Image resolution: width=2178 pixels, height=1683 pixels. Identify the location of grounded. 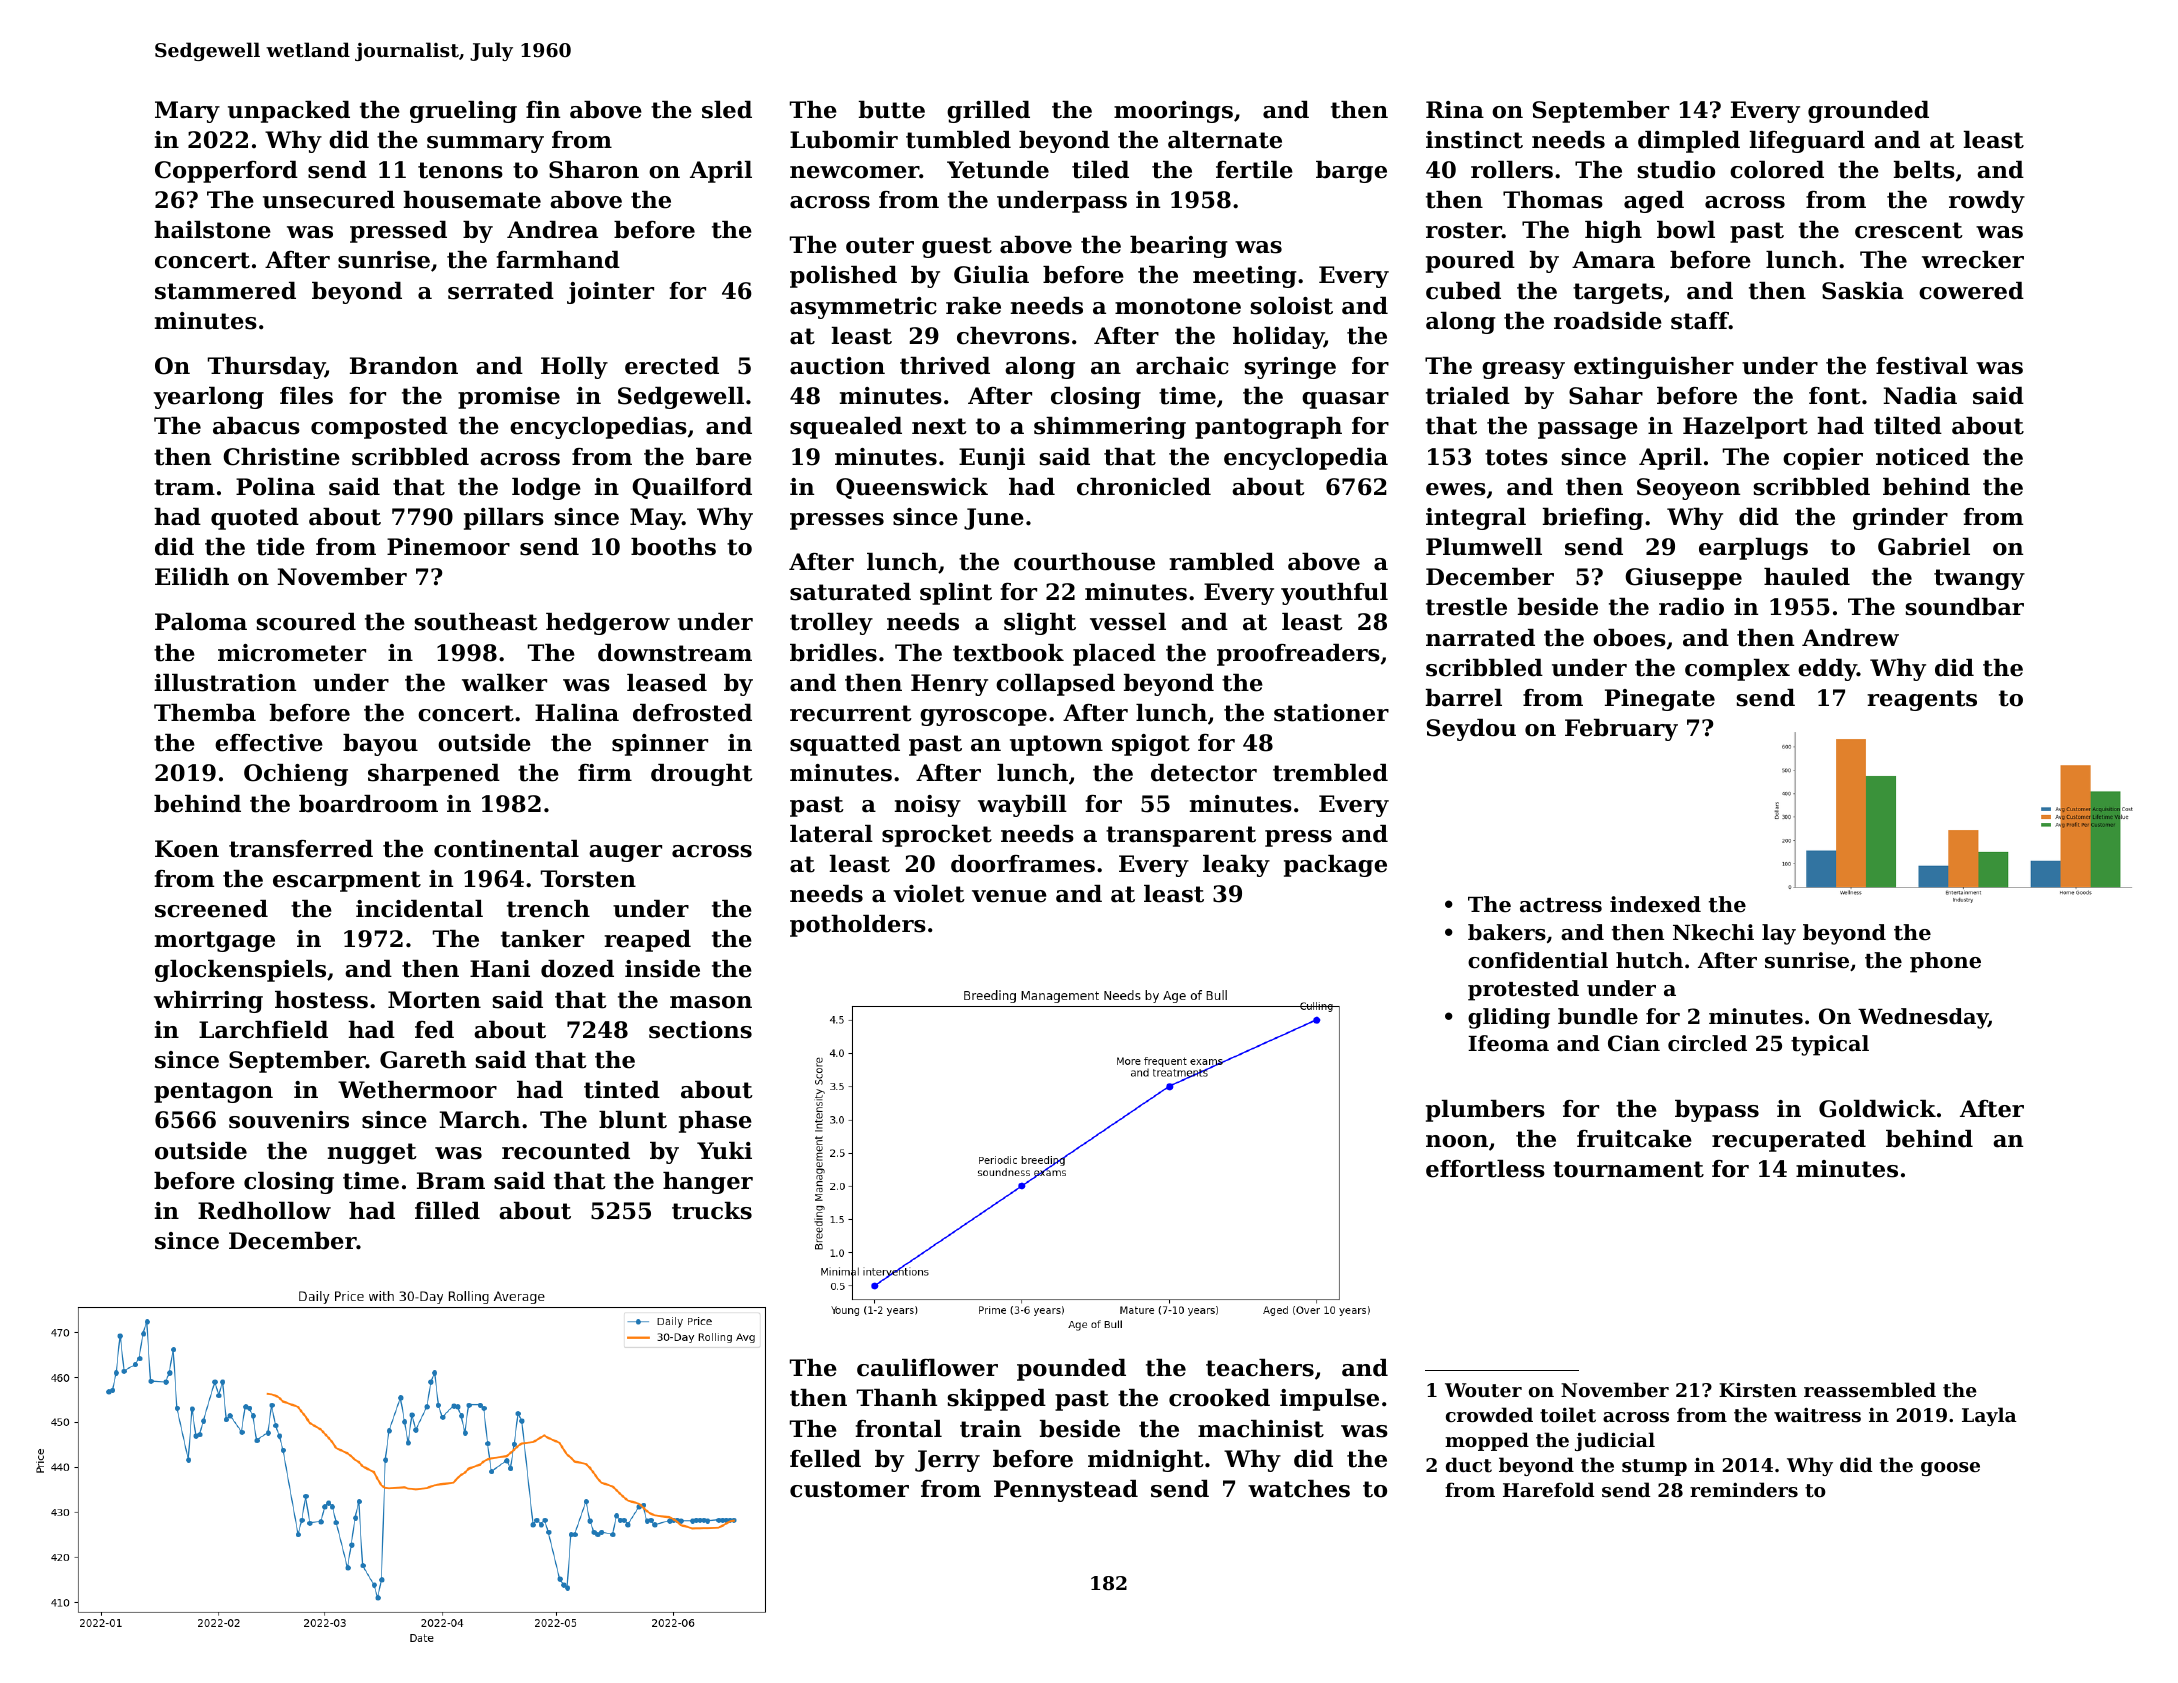
(1868, 112).
